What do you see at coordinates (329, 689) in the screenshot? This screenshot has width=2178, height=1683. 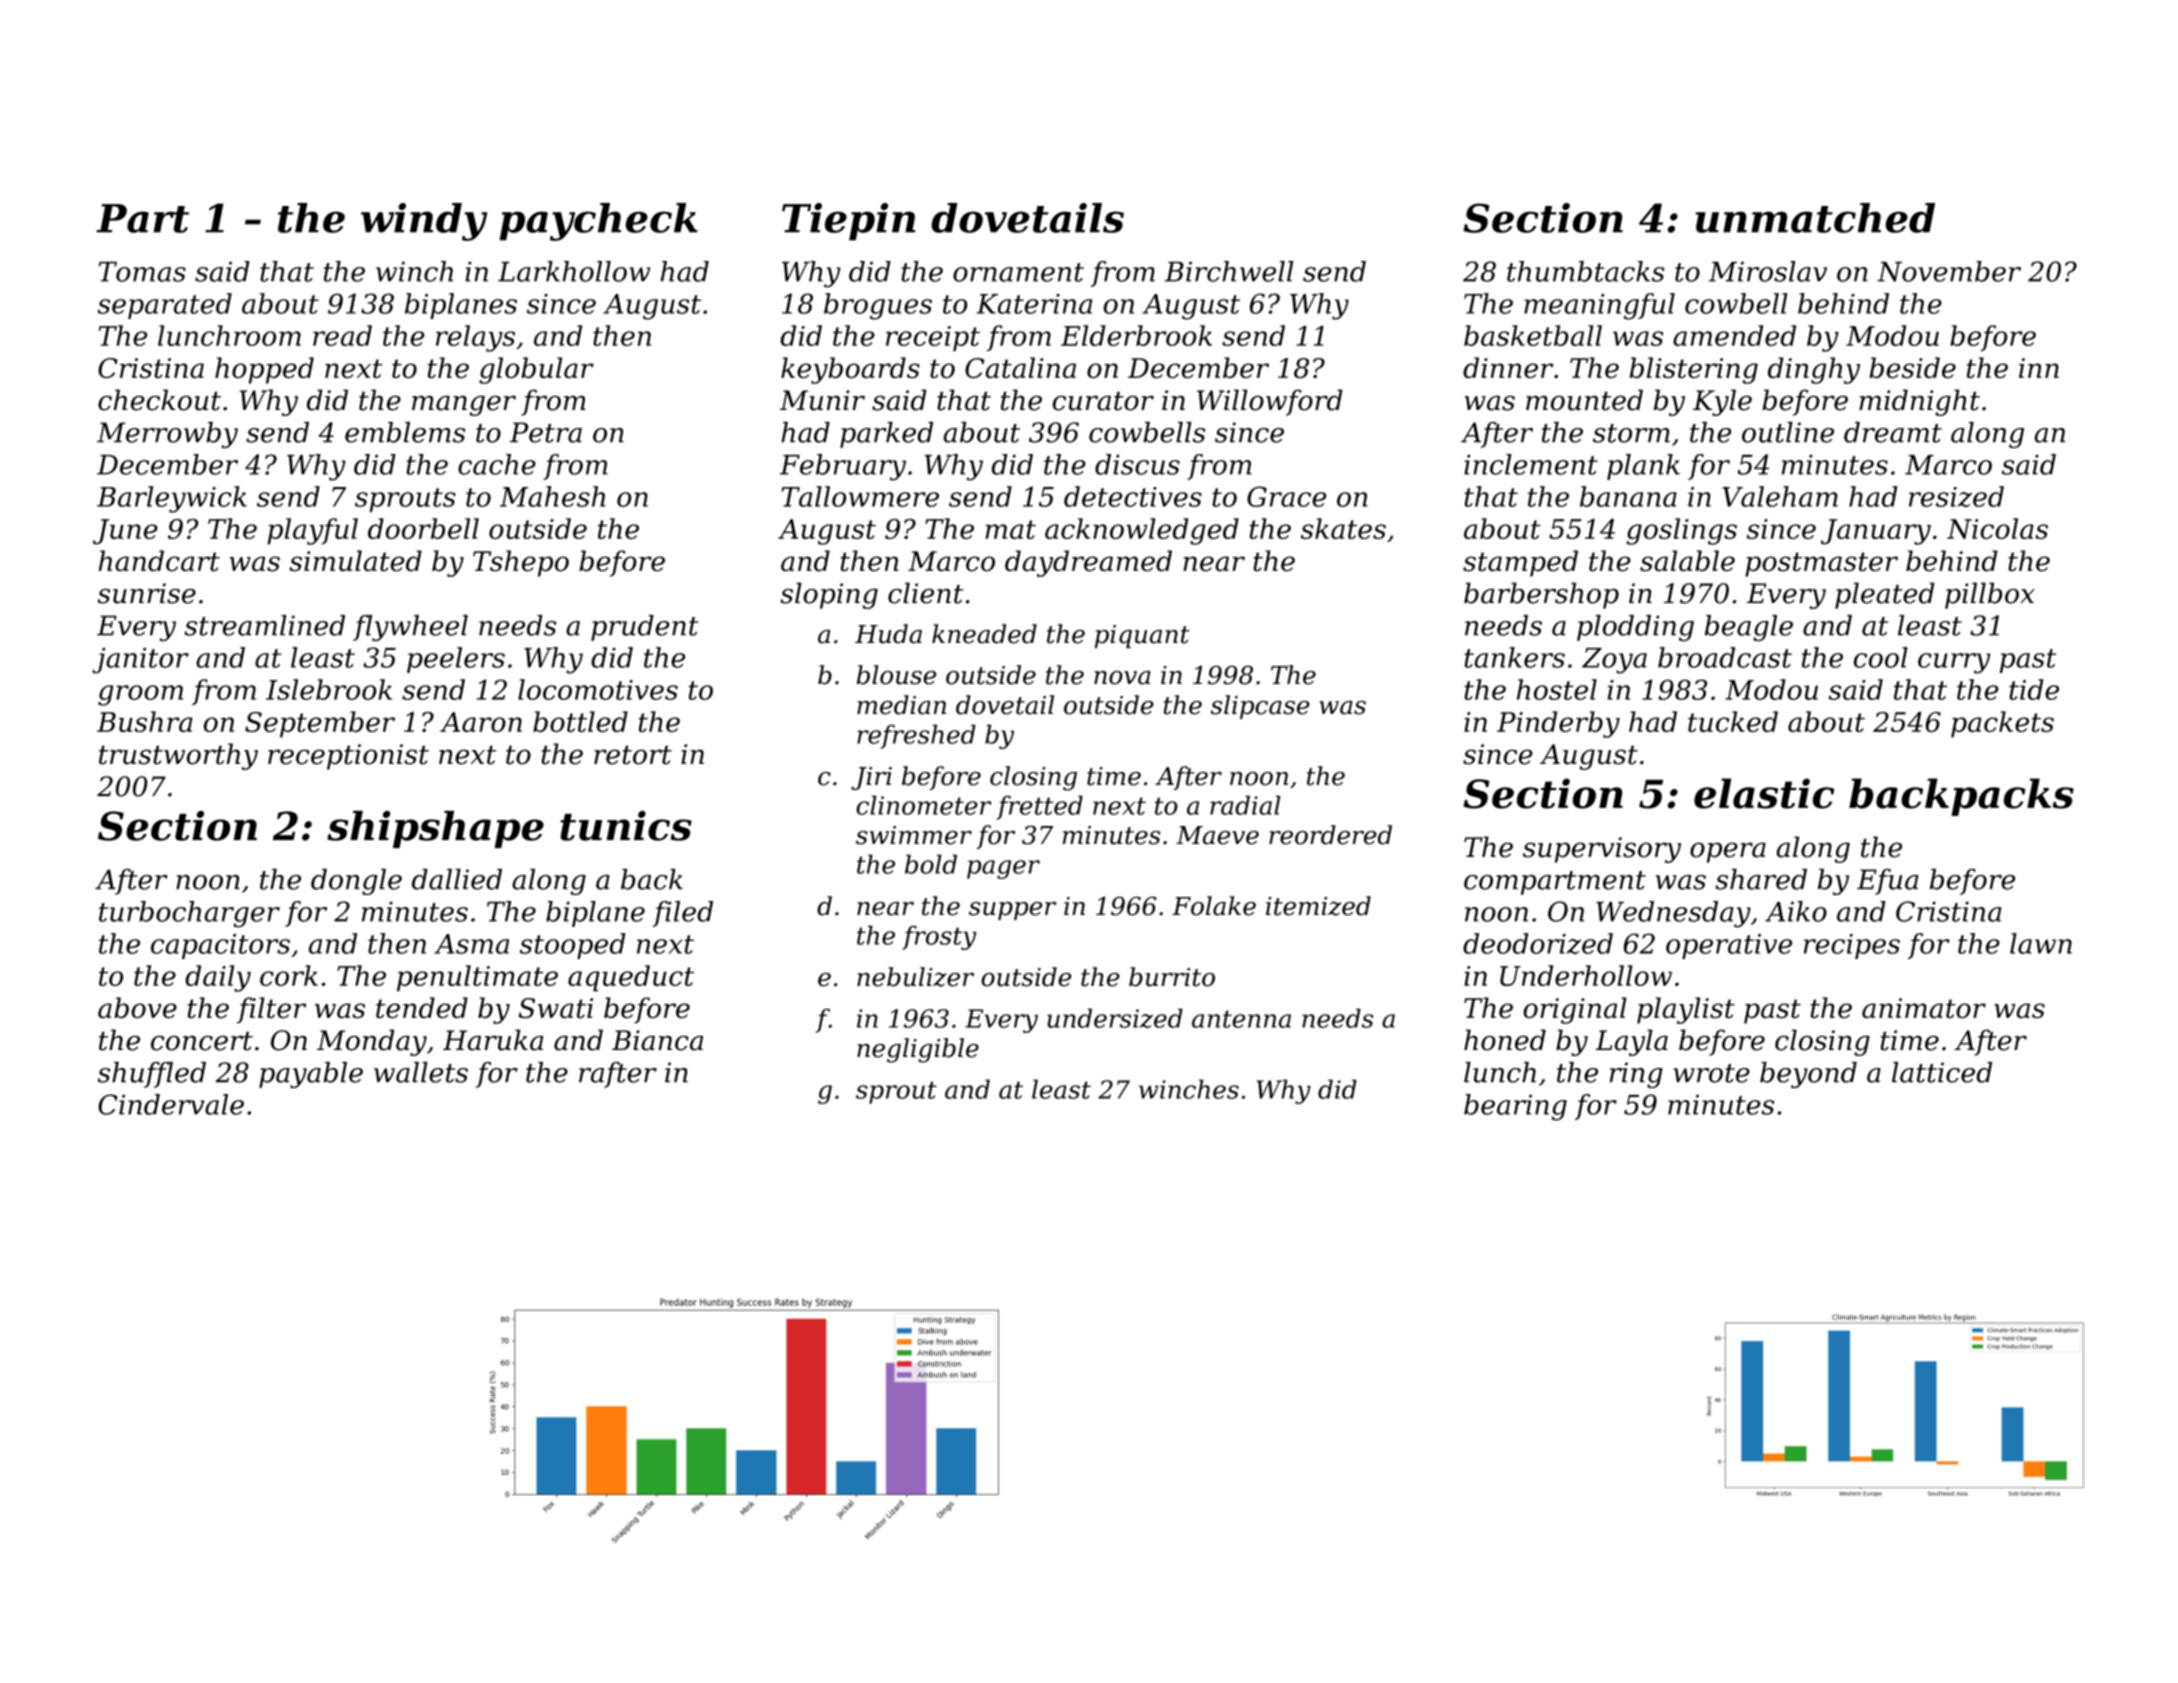 I see `Islebrook` at bounding box center [329, 689].
